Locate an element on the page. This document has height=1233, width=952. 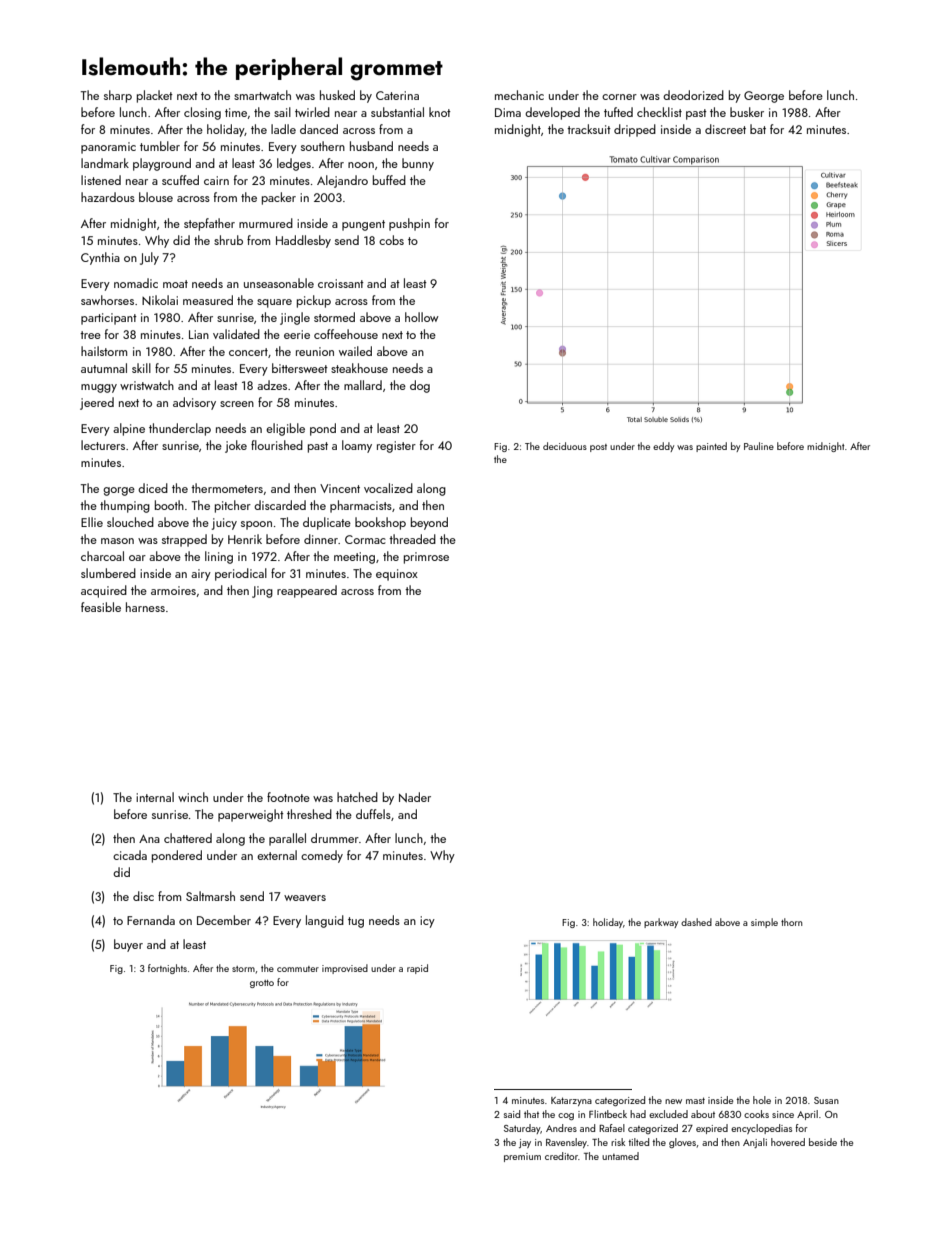
mechanic is located at coordinates (519, 95).
